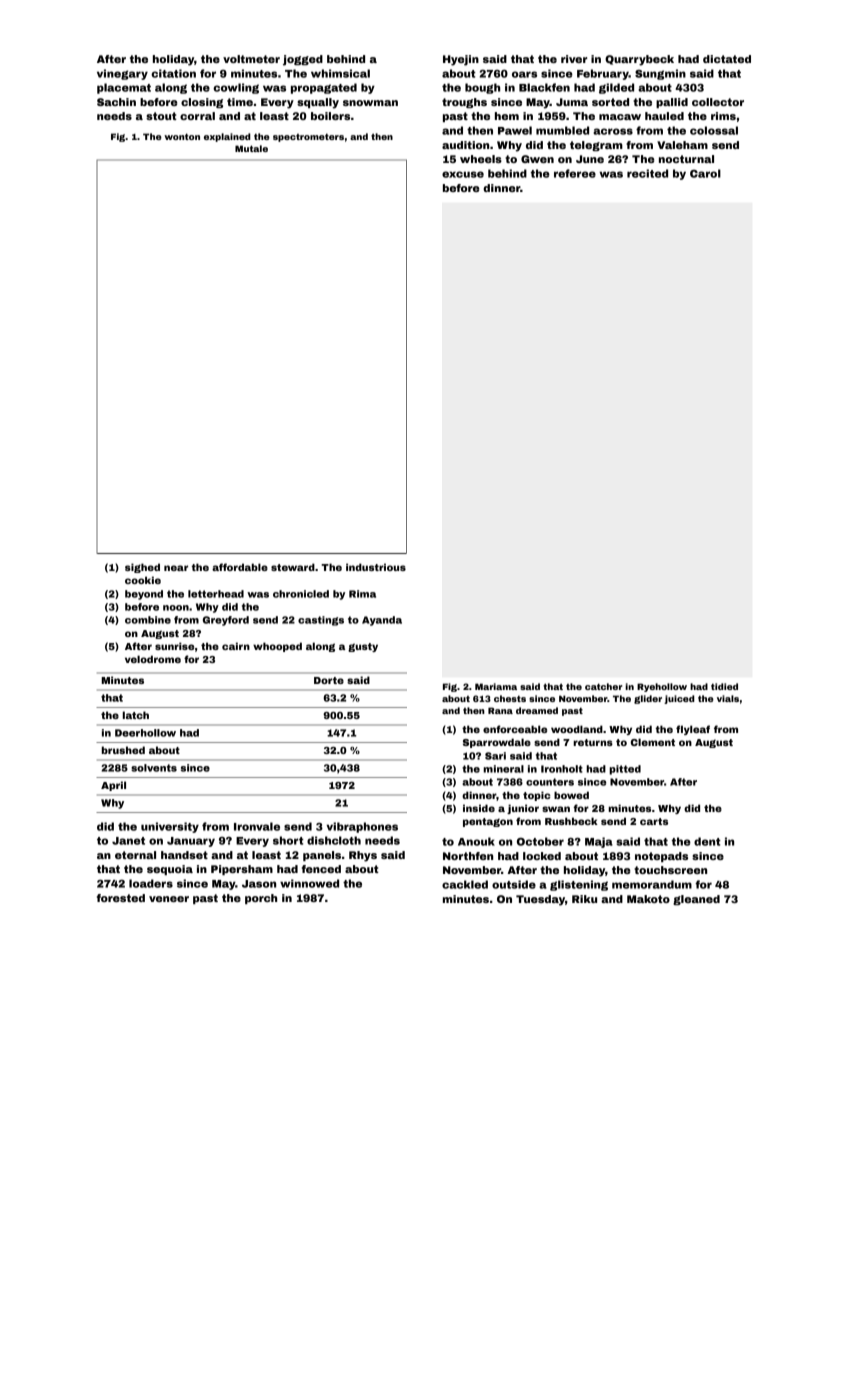 The width and height of the screenshot is (849, 1400). What do you see at coordinates (514, 884) in the screenshot?
I see `outside` at bounding box center [514, 884].
